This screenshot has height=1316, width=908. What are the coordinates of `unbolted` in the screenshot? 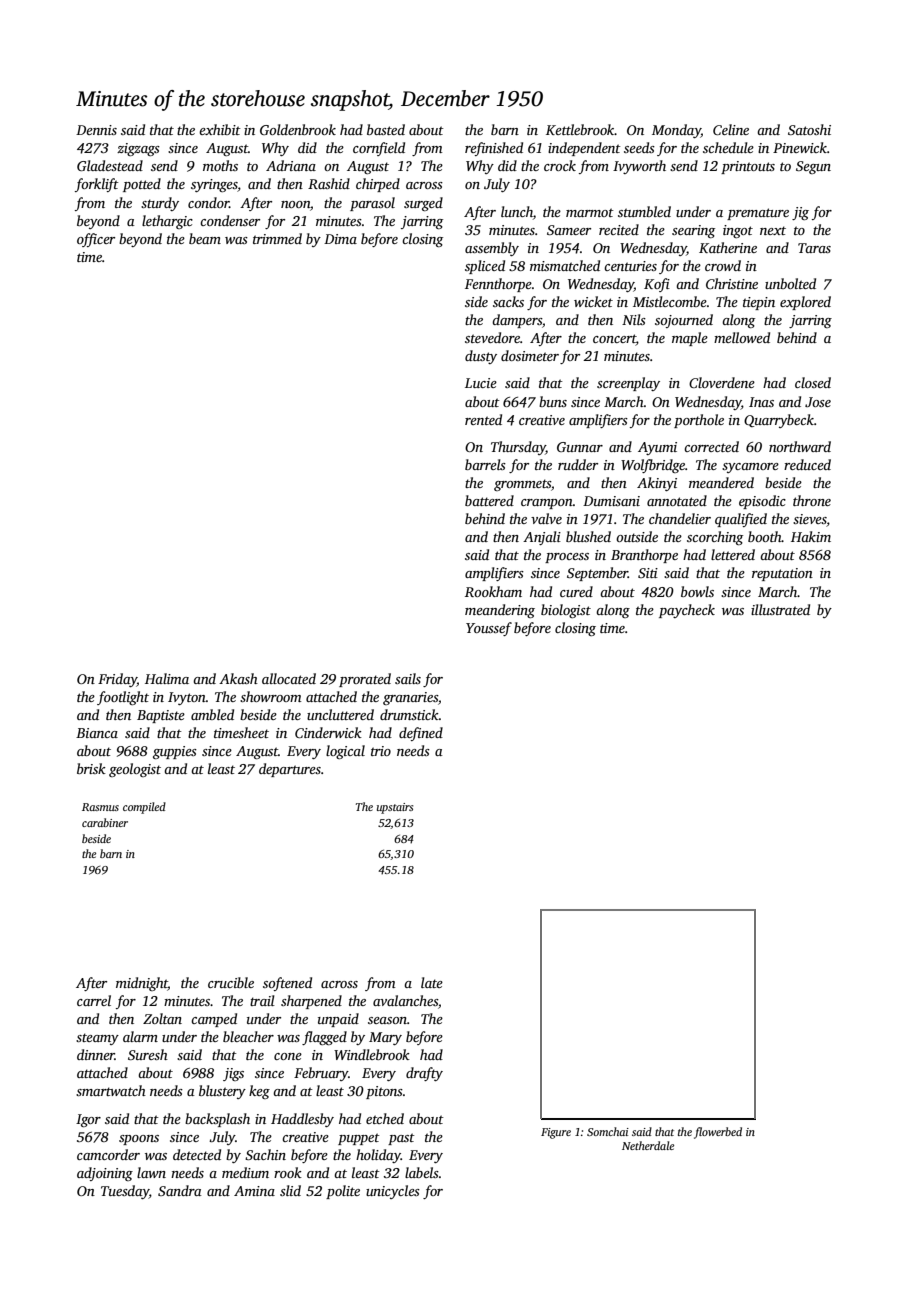 It's located at (790, 283).
